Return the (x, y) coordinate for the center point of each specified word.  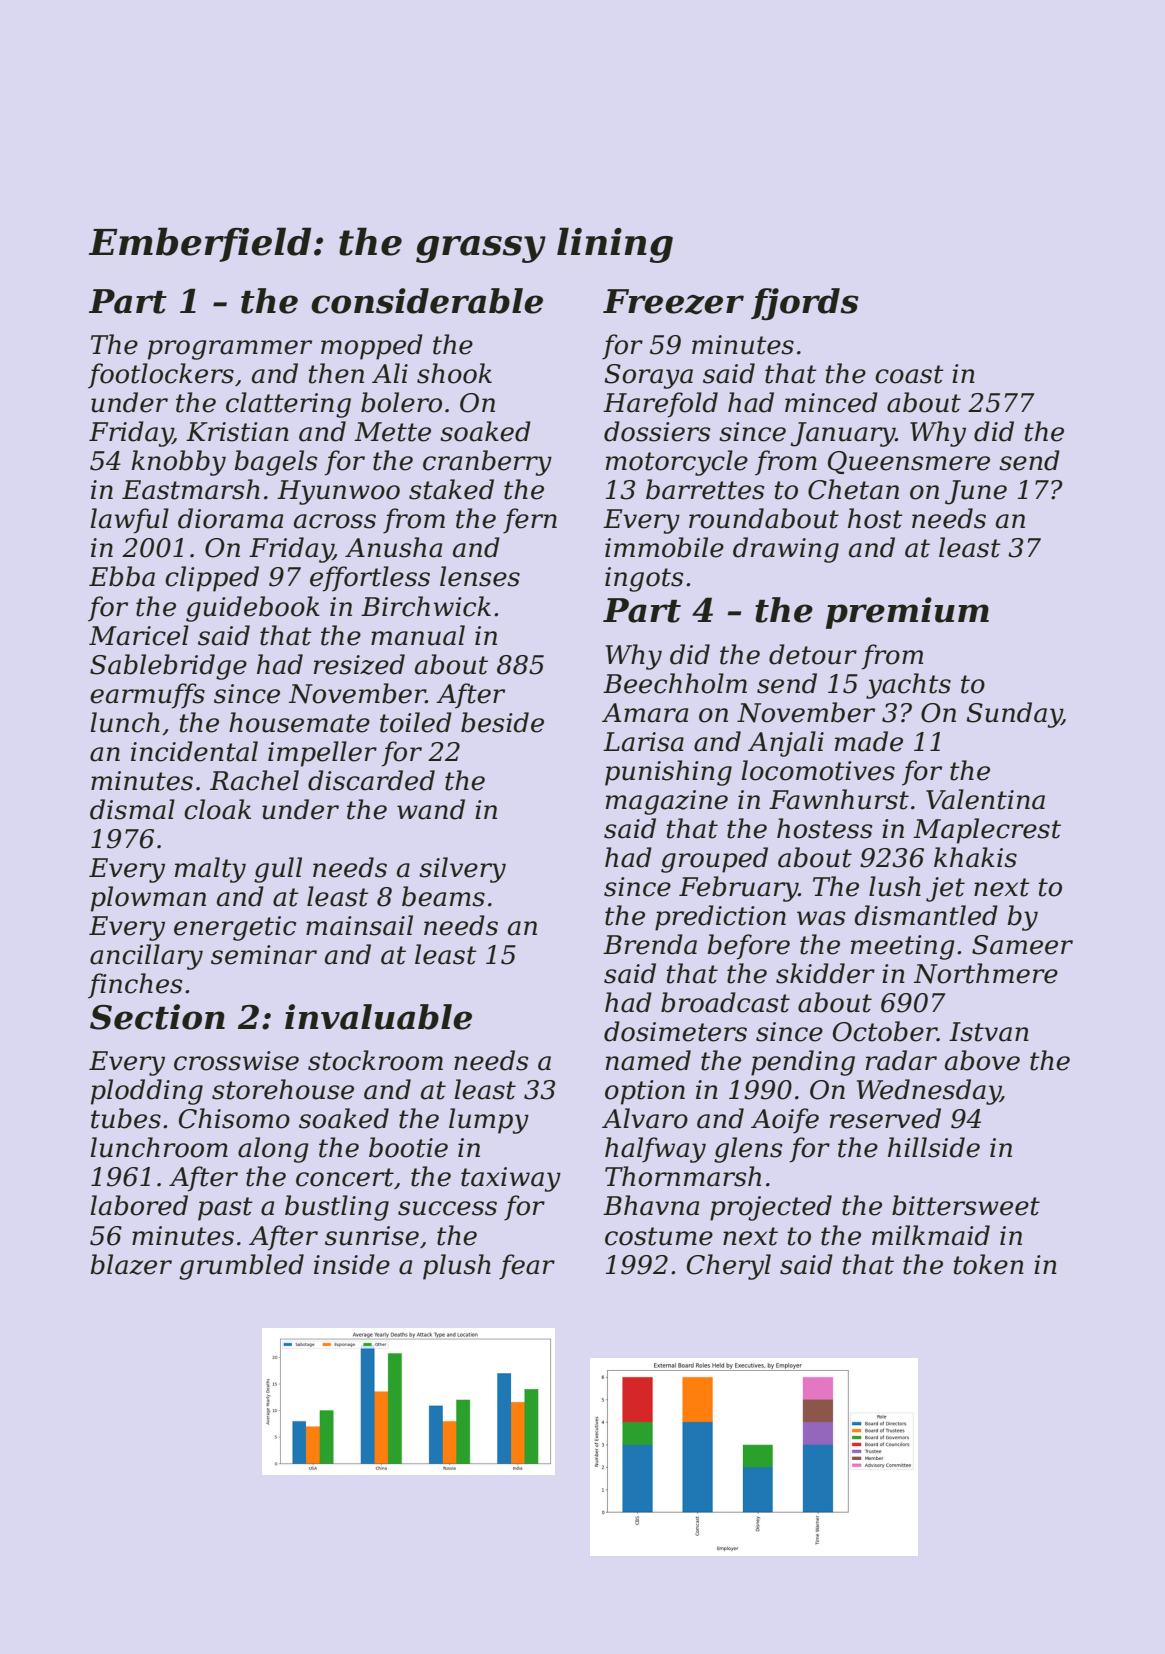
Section (157, 1017)
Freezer (673, 302)
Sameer (1022, 945)
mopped (372, 347)
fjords (805, 304)
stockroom (375, 1060)
